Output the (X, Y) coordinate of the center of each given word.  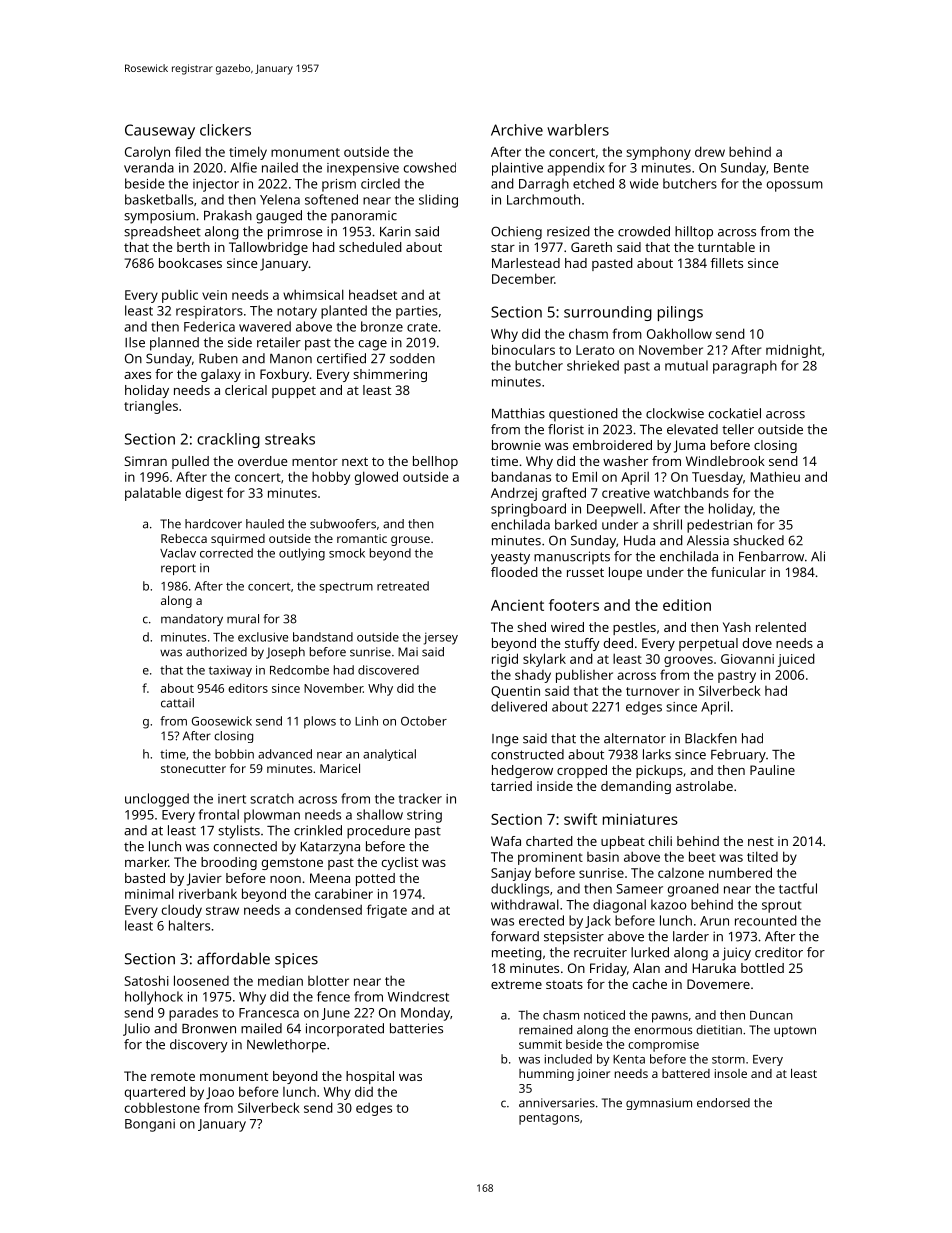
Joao (220, 1093)
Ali (818, 556)
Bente (791, 168)
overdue (262, 461)
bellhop (435, 462)
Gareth (591, 247)
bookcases (190, 263)
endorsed (723, 1103)
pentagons (549, 1119)
